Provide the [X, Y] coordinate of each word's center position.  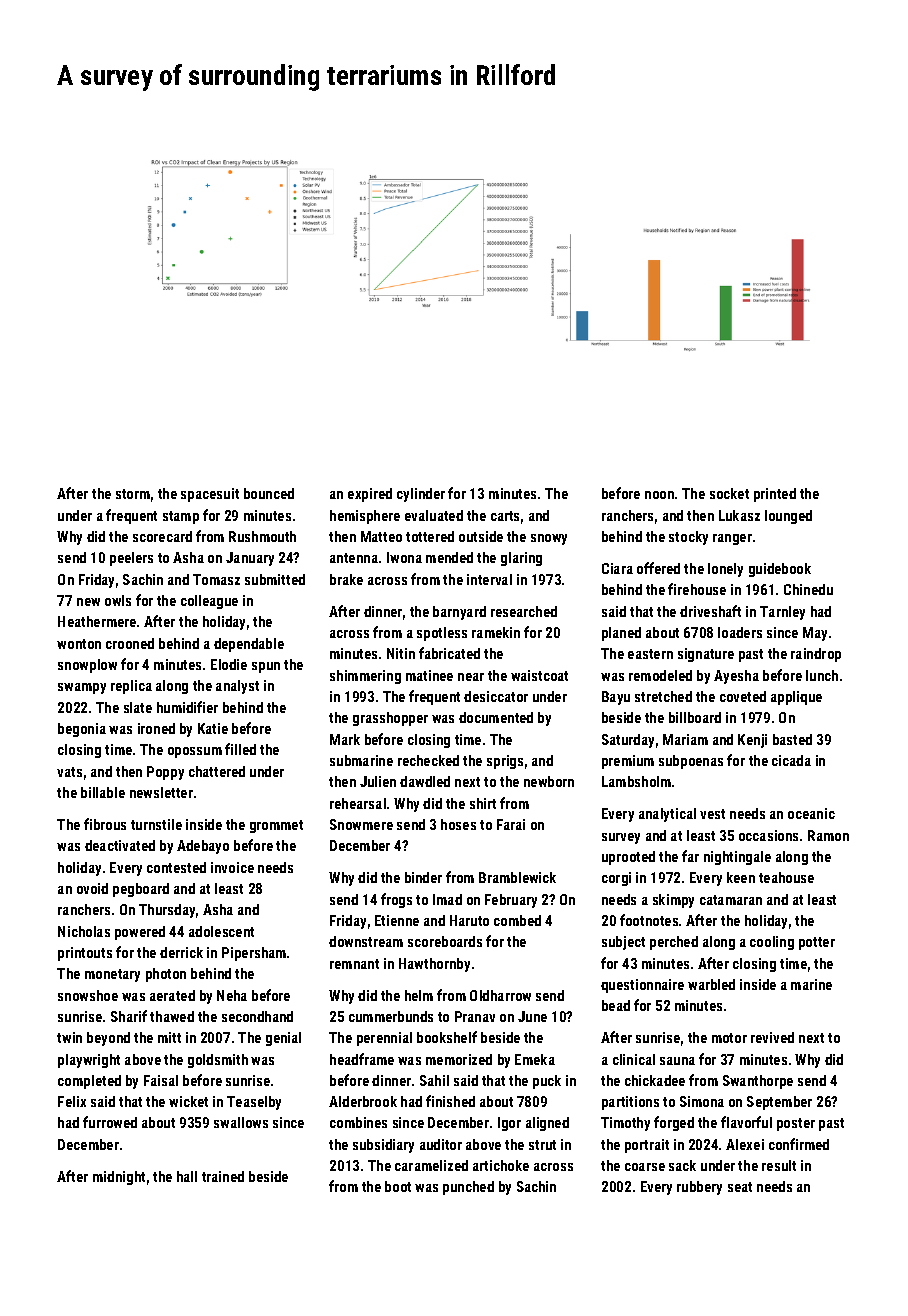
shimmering [365, 677]
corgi [616, 879]
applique [796, 698]
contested [176, 867]
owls [118, 600]
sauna [677, 1061]
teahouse [786, 877]
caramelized [431, 1165]
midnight [119, 1178]
